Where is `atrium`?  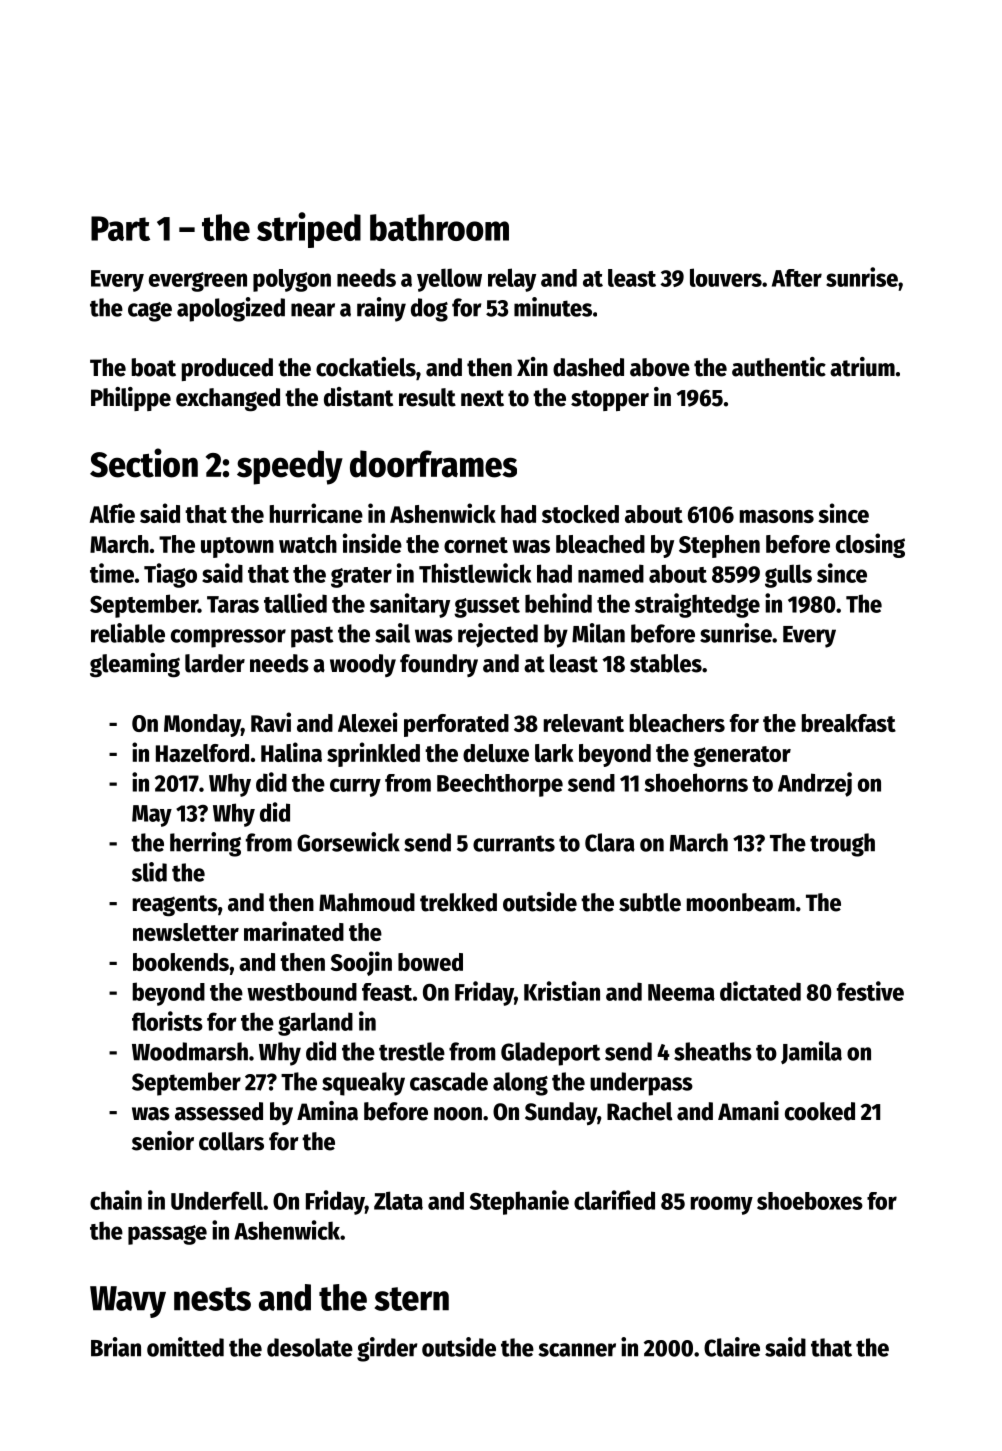 atrium is located at coordinates (862, 367).
